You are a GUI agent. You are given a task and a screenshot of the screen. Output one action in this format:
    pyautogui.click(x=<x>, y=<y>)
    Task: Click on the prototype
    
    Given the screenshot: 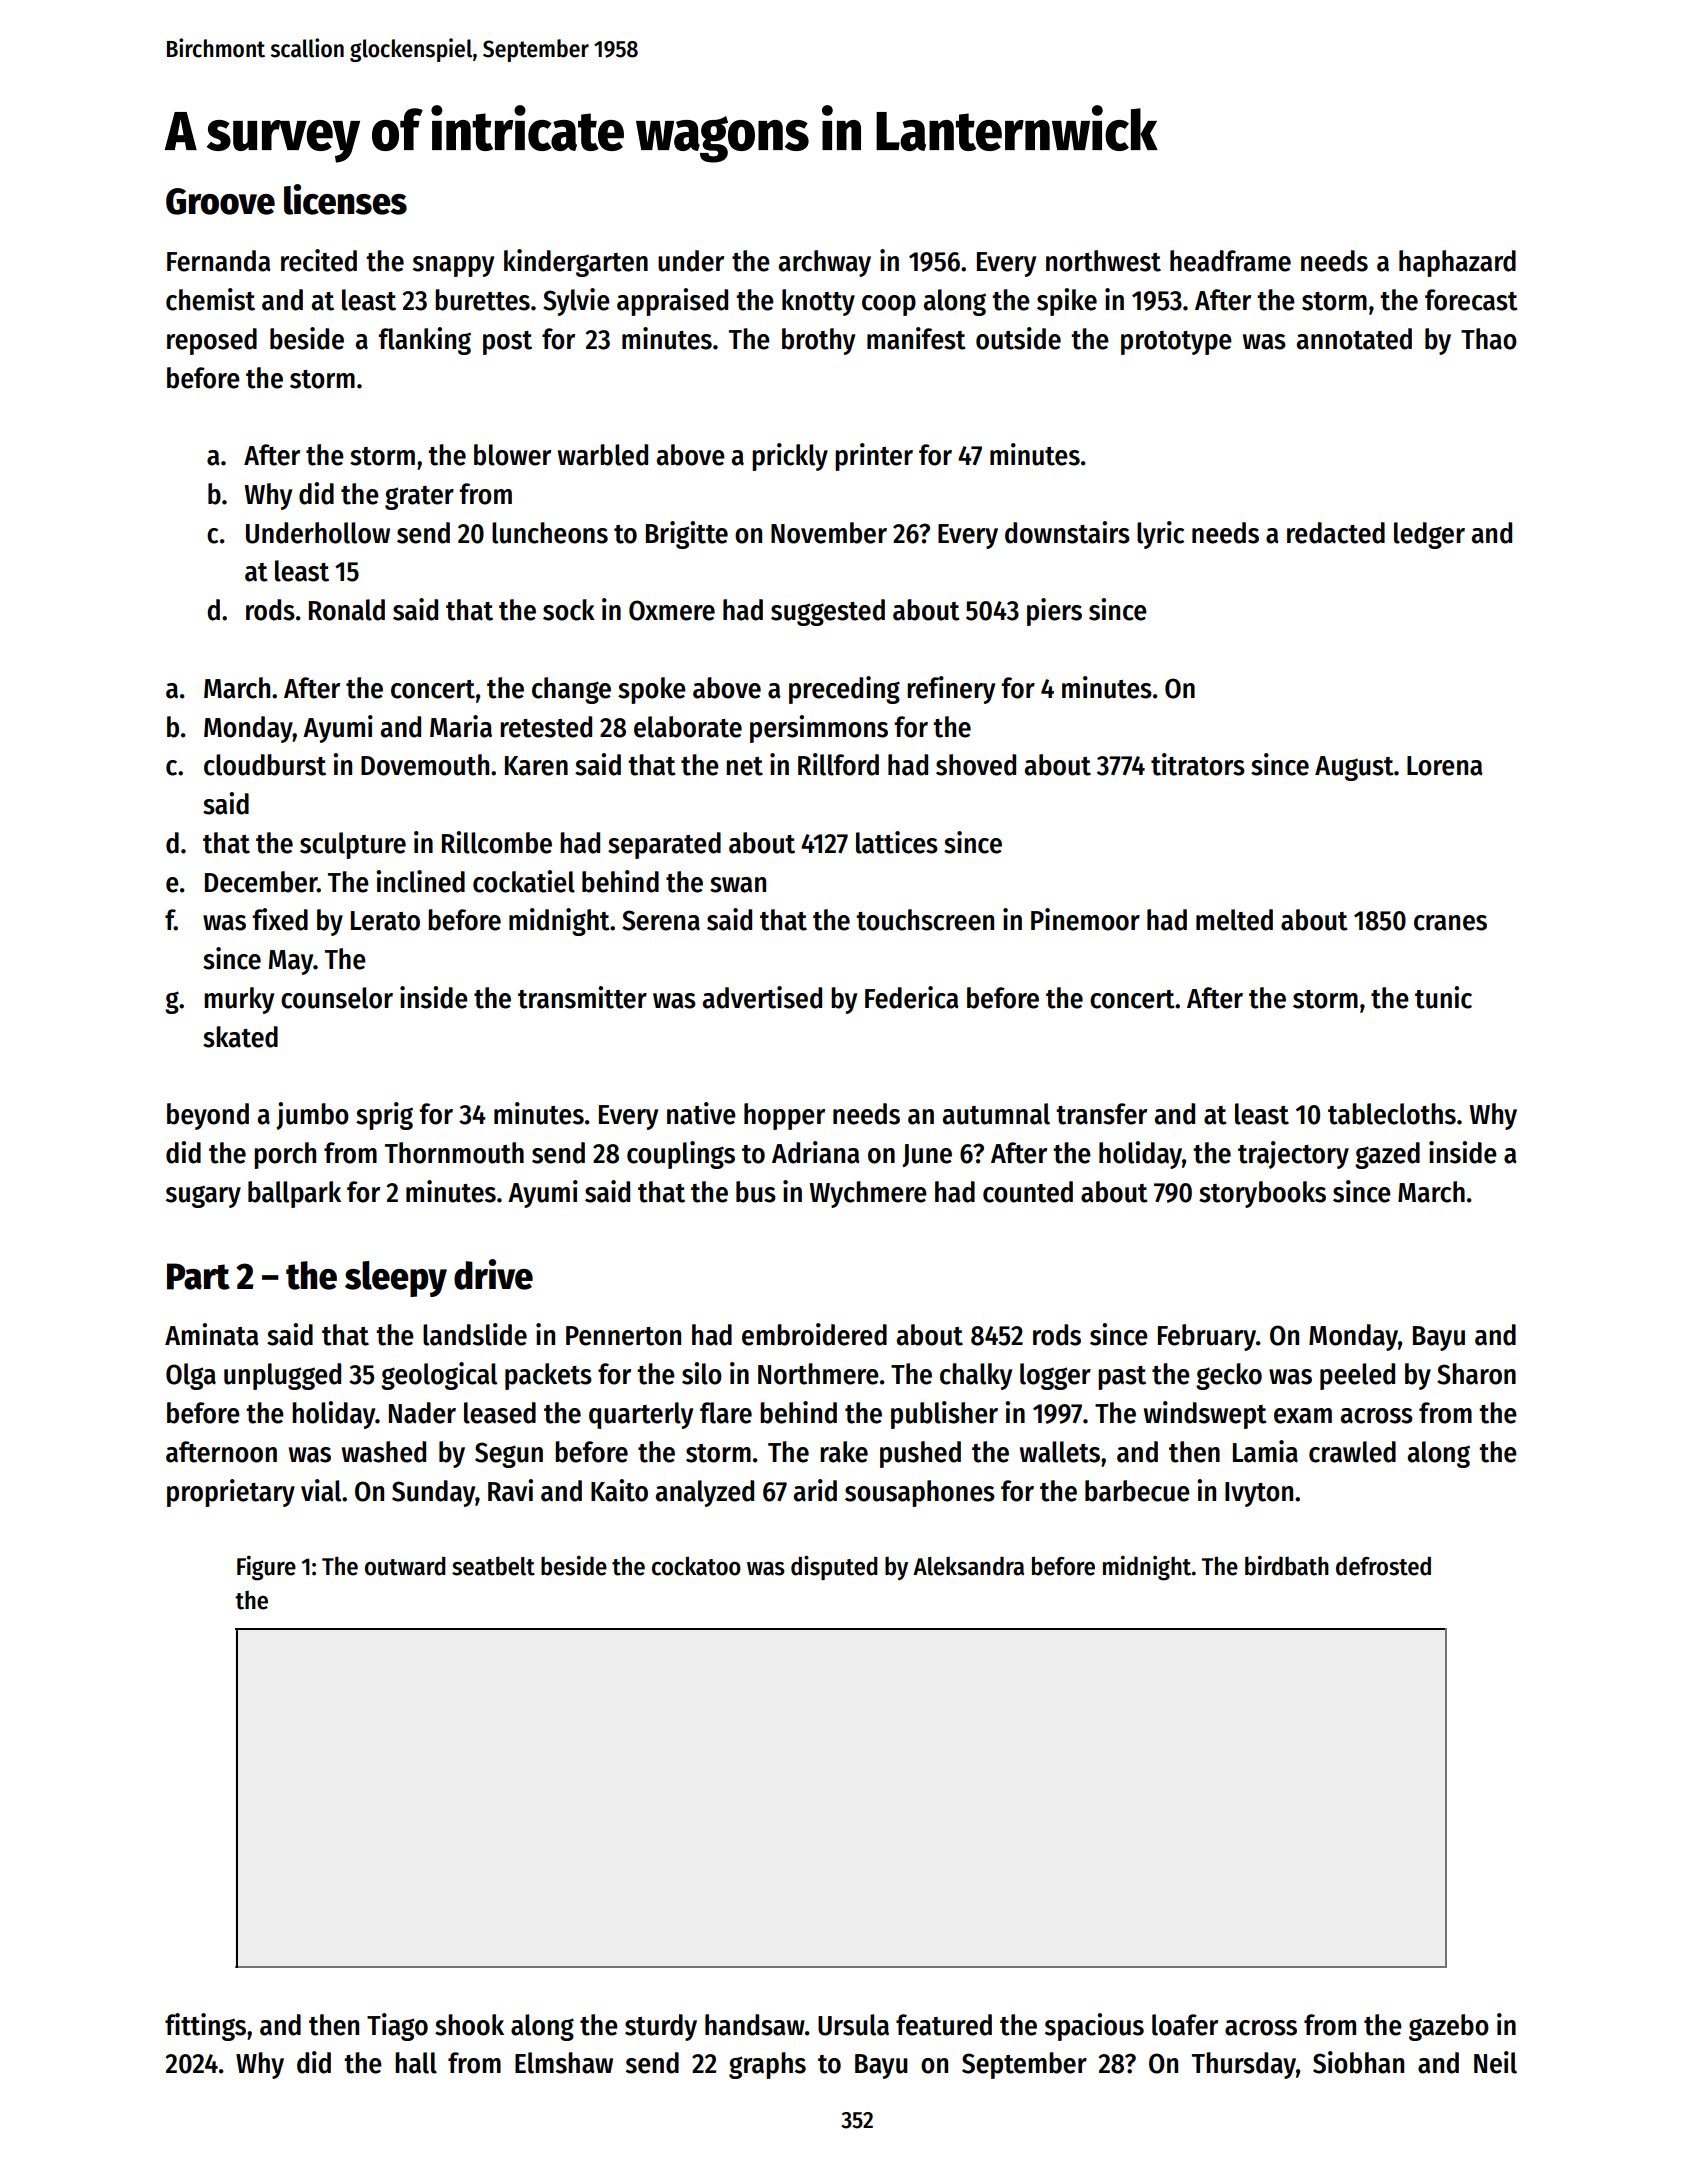 What is the action you would take?
    pyautogui.click(x=1176, y=343)
